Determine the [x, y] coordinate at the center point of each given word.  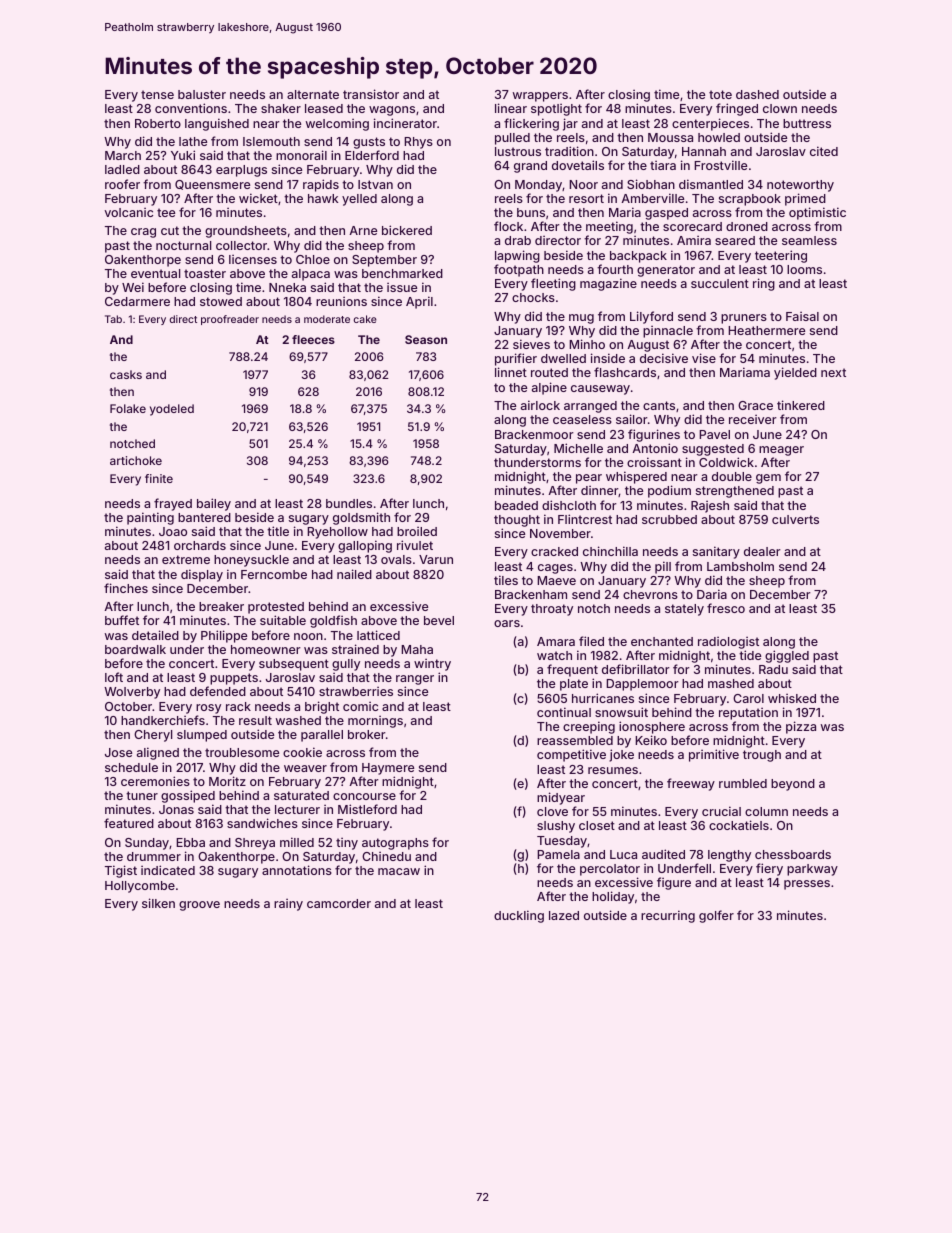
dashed [757, 94]
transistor [371, 94]
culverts [795, 519]
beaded [516, 505]
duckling [519, 916]
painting [150, 518]
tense [157, 94]
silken [158, 903]
